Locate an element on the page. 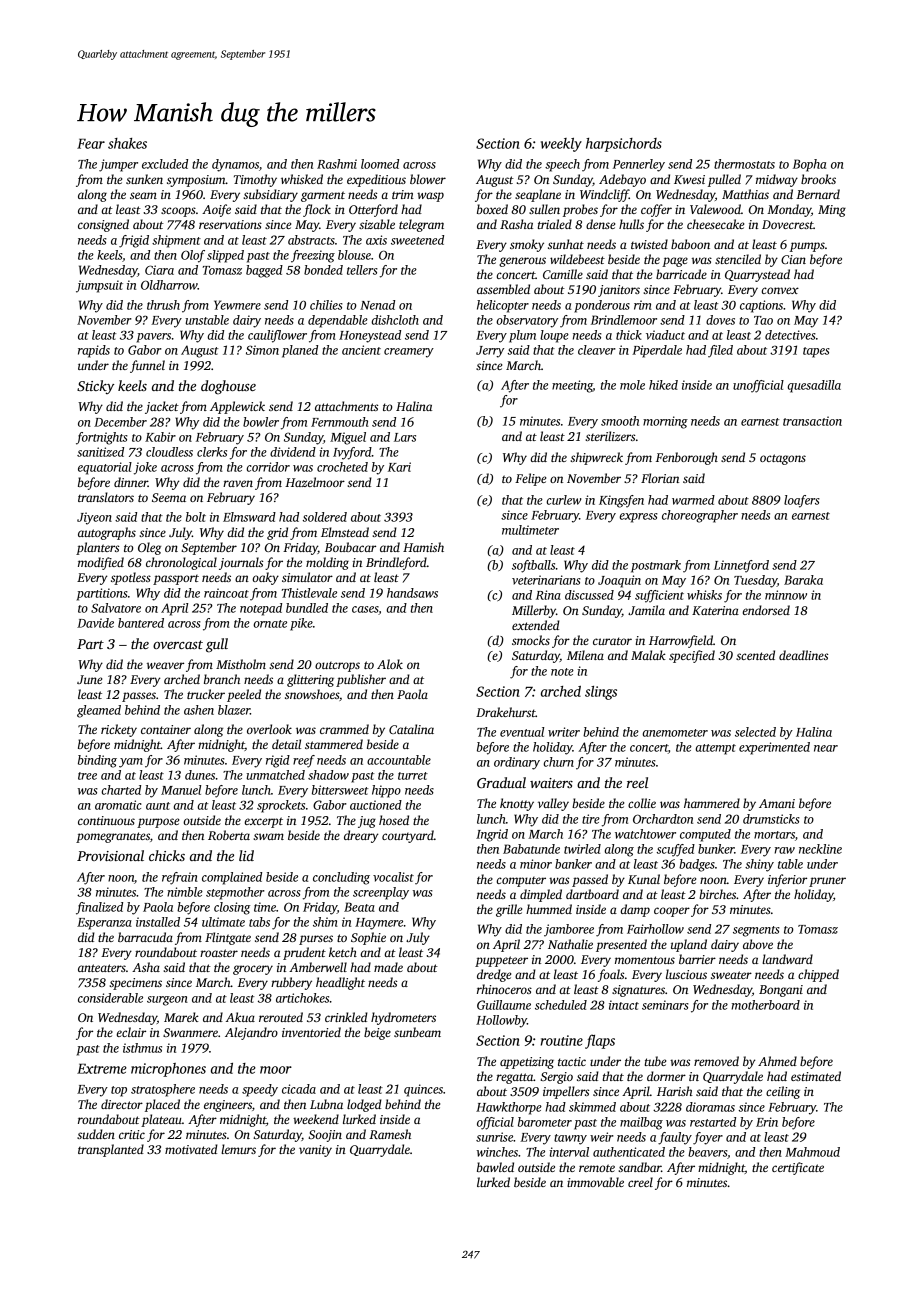 The width and height of the page is (924, 1308). creamery is located at coordinates (409, 353).
